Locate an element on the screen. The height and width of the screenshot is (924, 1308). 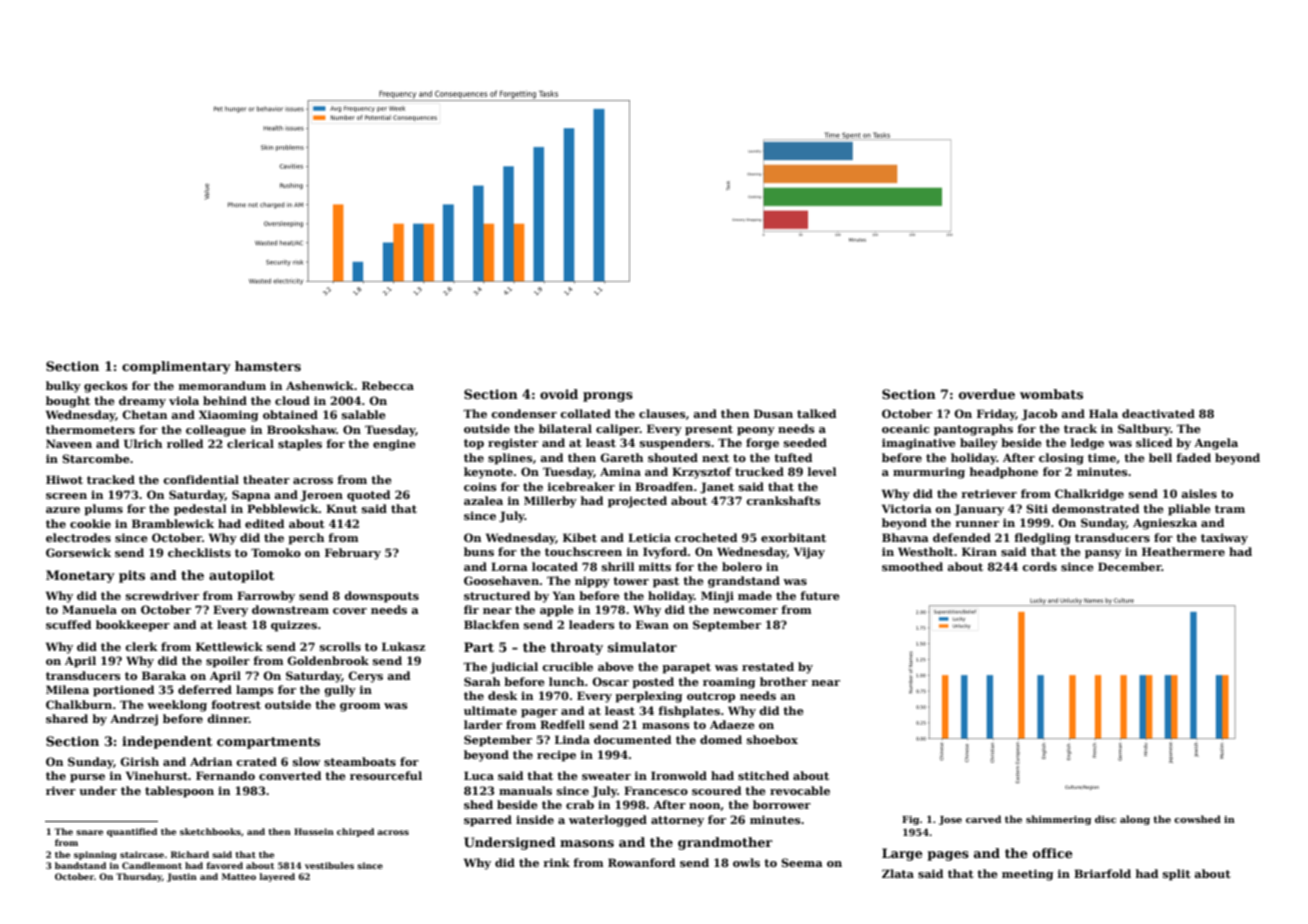
complimentary is located at coordinates (176, 367).
